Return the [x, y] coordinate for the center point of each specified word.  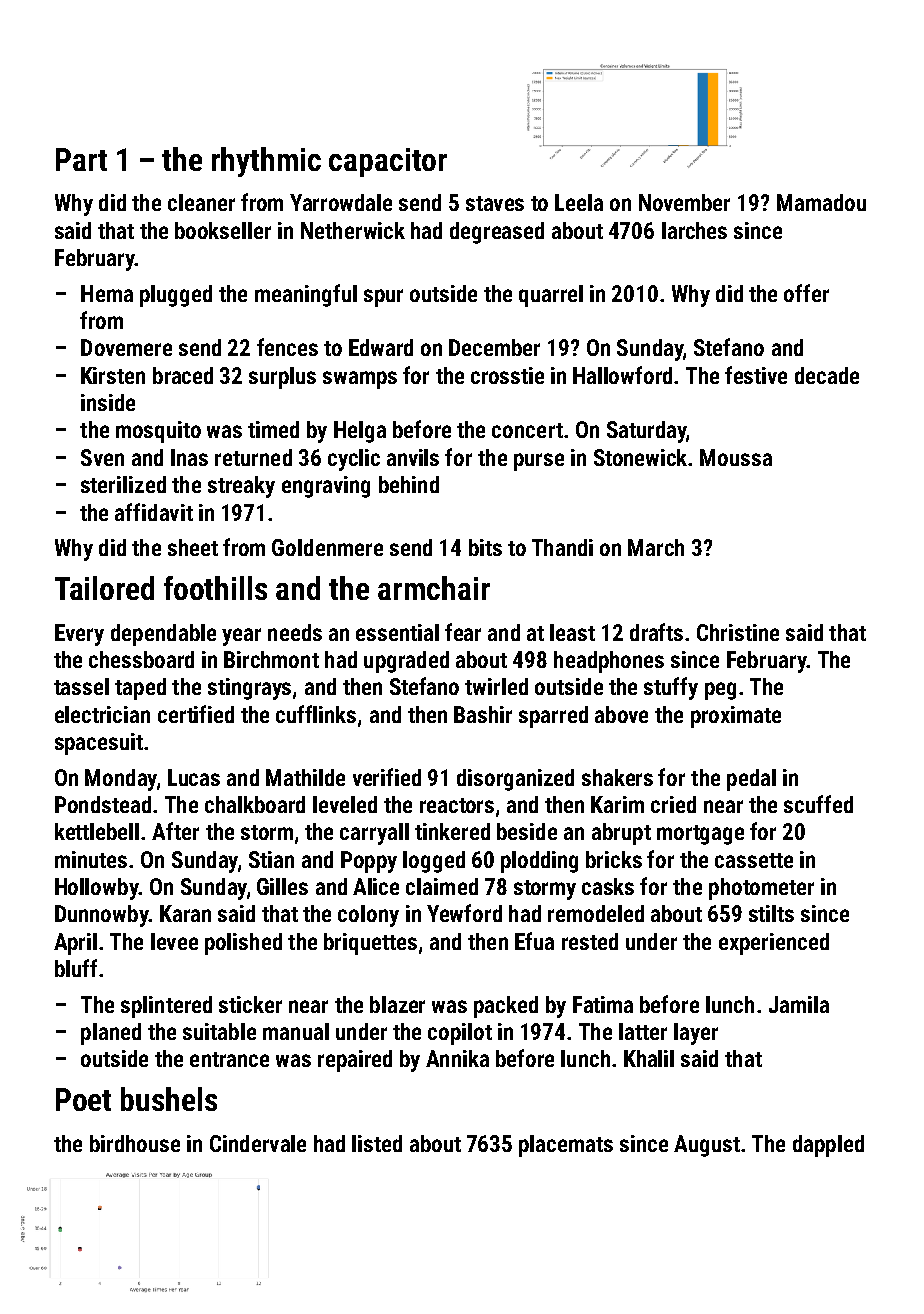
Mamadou [821, 202]
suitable [219, 1031]
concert [527, 430]
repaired [355, 1061]
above [621, 714]
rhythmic [266, 162]
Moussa [736, 457]
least [572, 632]
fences [287, 347]
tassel [81, 686]
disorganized [515, 780]
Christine [738, 632]
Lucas [194, 777]
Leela [579, 202]
